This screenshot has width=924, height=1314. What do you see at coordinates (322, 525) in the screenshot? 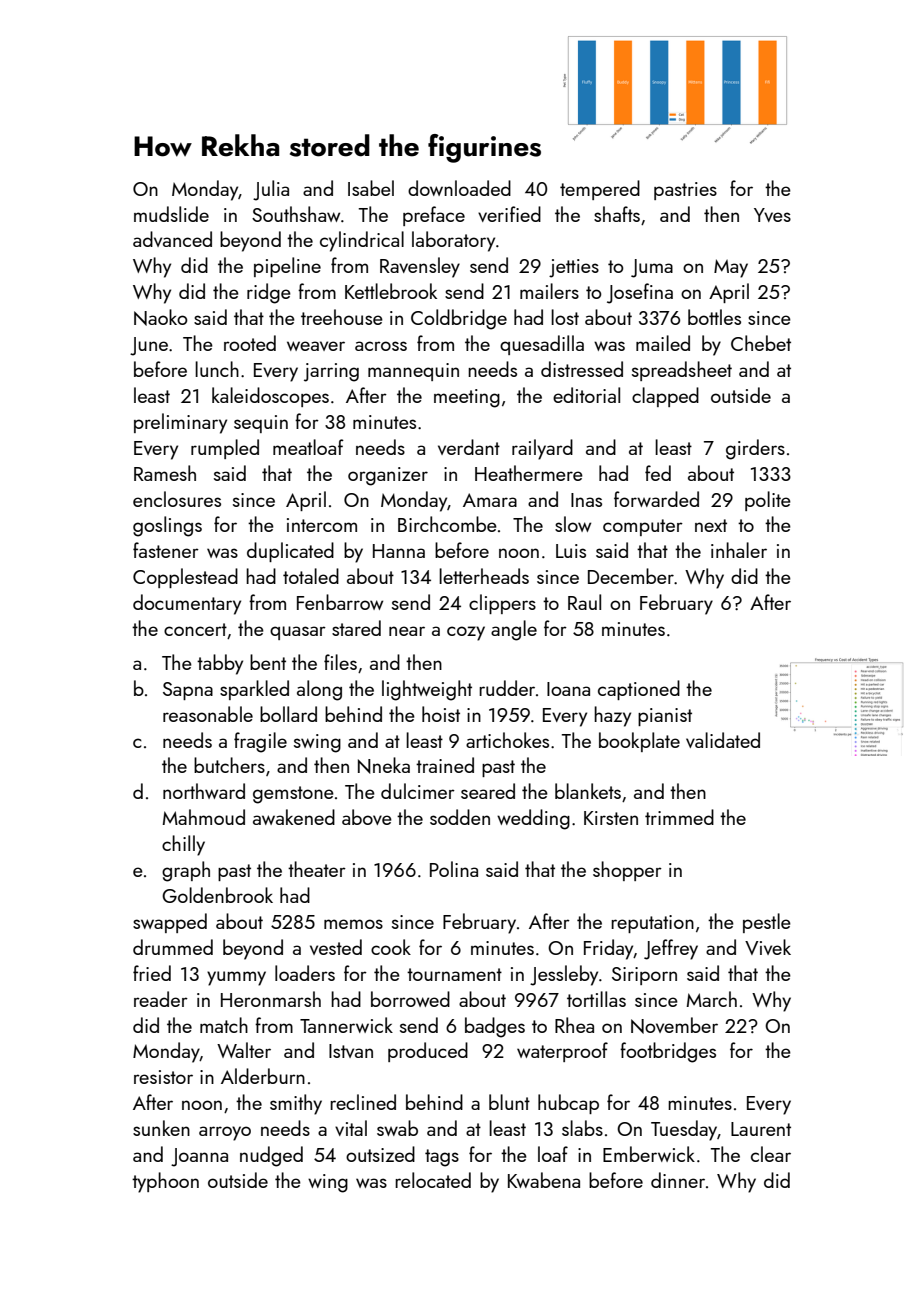
I see `intercom` at bounding box center [322, 525].
